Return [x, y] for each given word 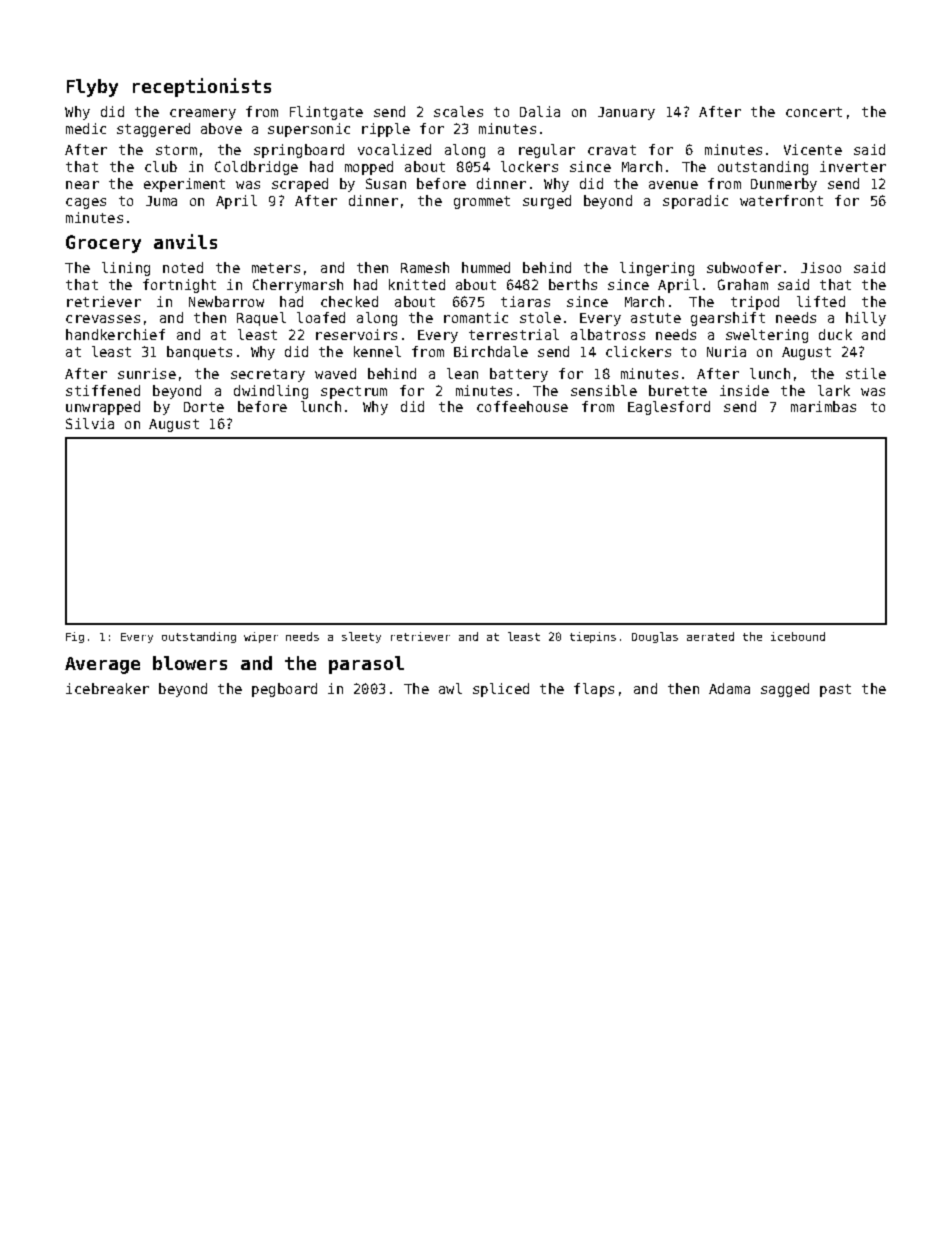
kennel [377, 351]
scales [458, 111]
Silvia [90, 423]
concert [814, 112]
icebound [798, 636]
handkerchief [115, 334]
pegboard [284, 690]
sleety [361, 637]
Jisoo [821, 267]
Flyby [92, 88]
